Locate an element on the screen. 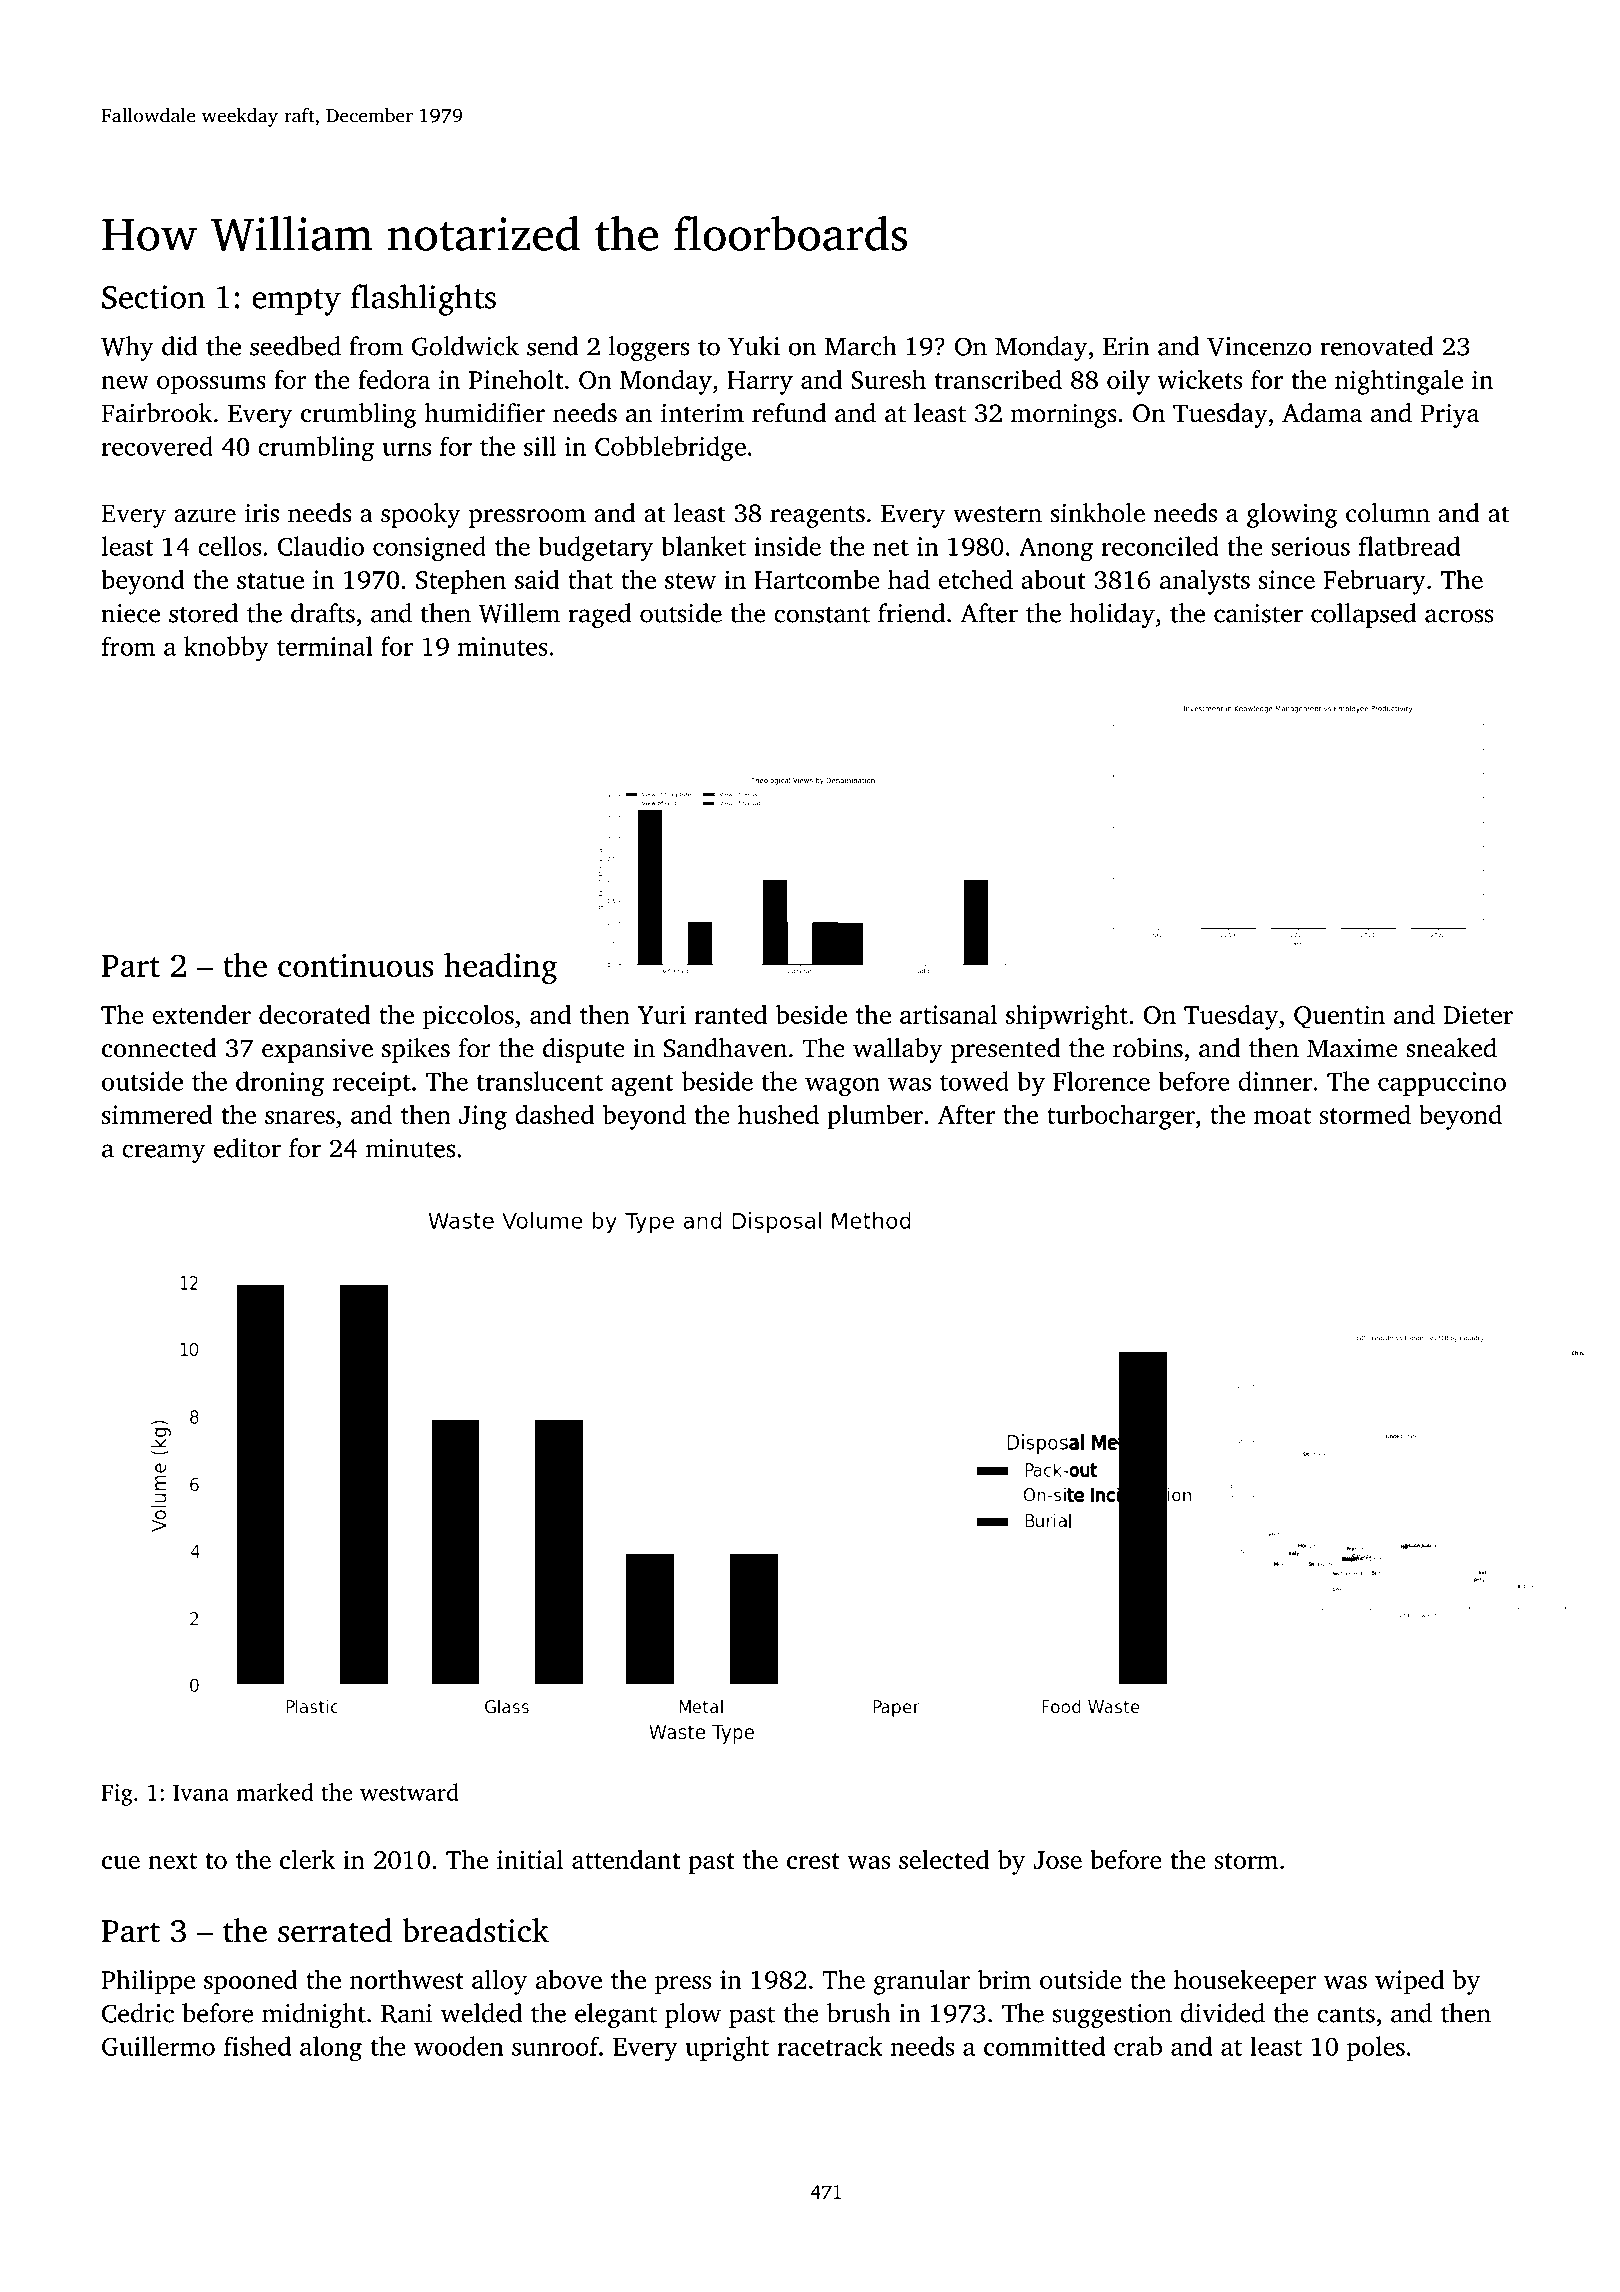 The height and width of the screenshot is (2292, 1620). wickets is located at coordinates (1199, 379).
